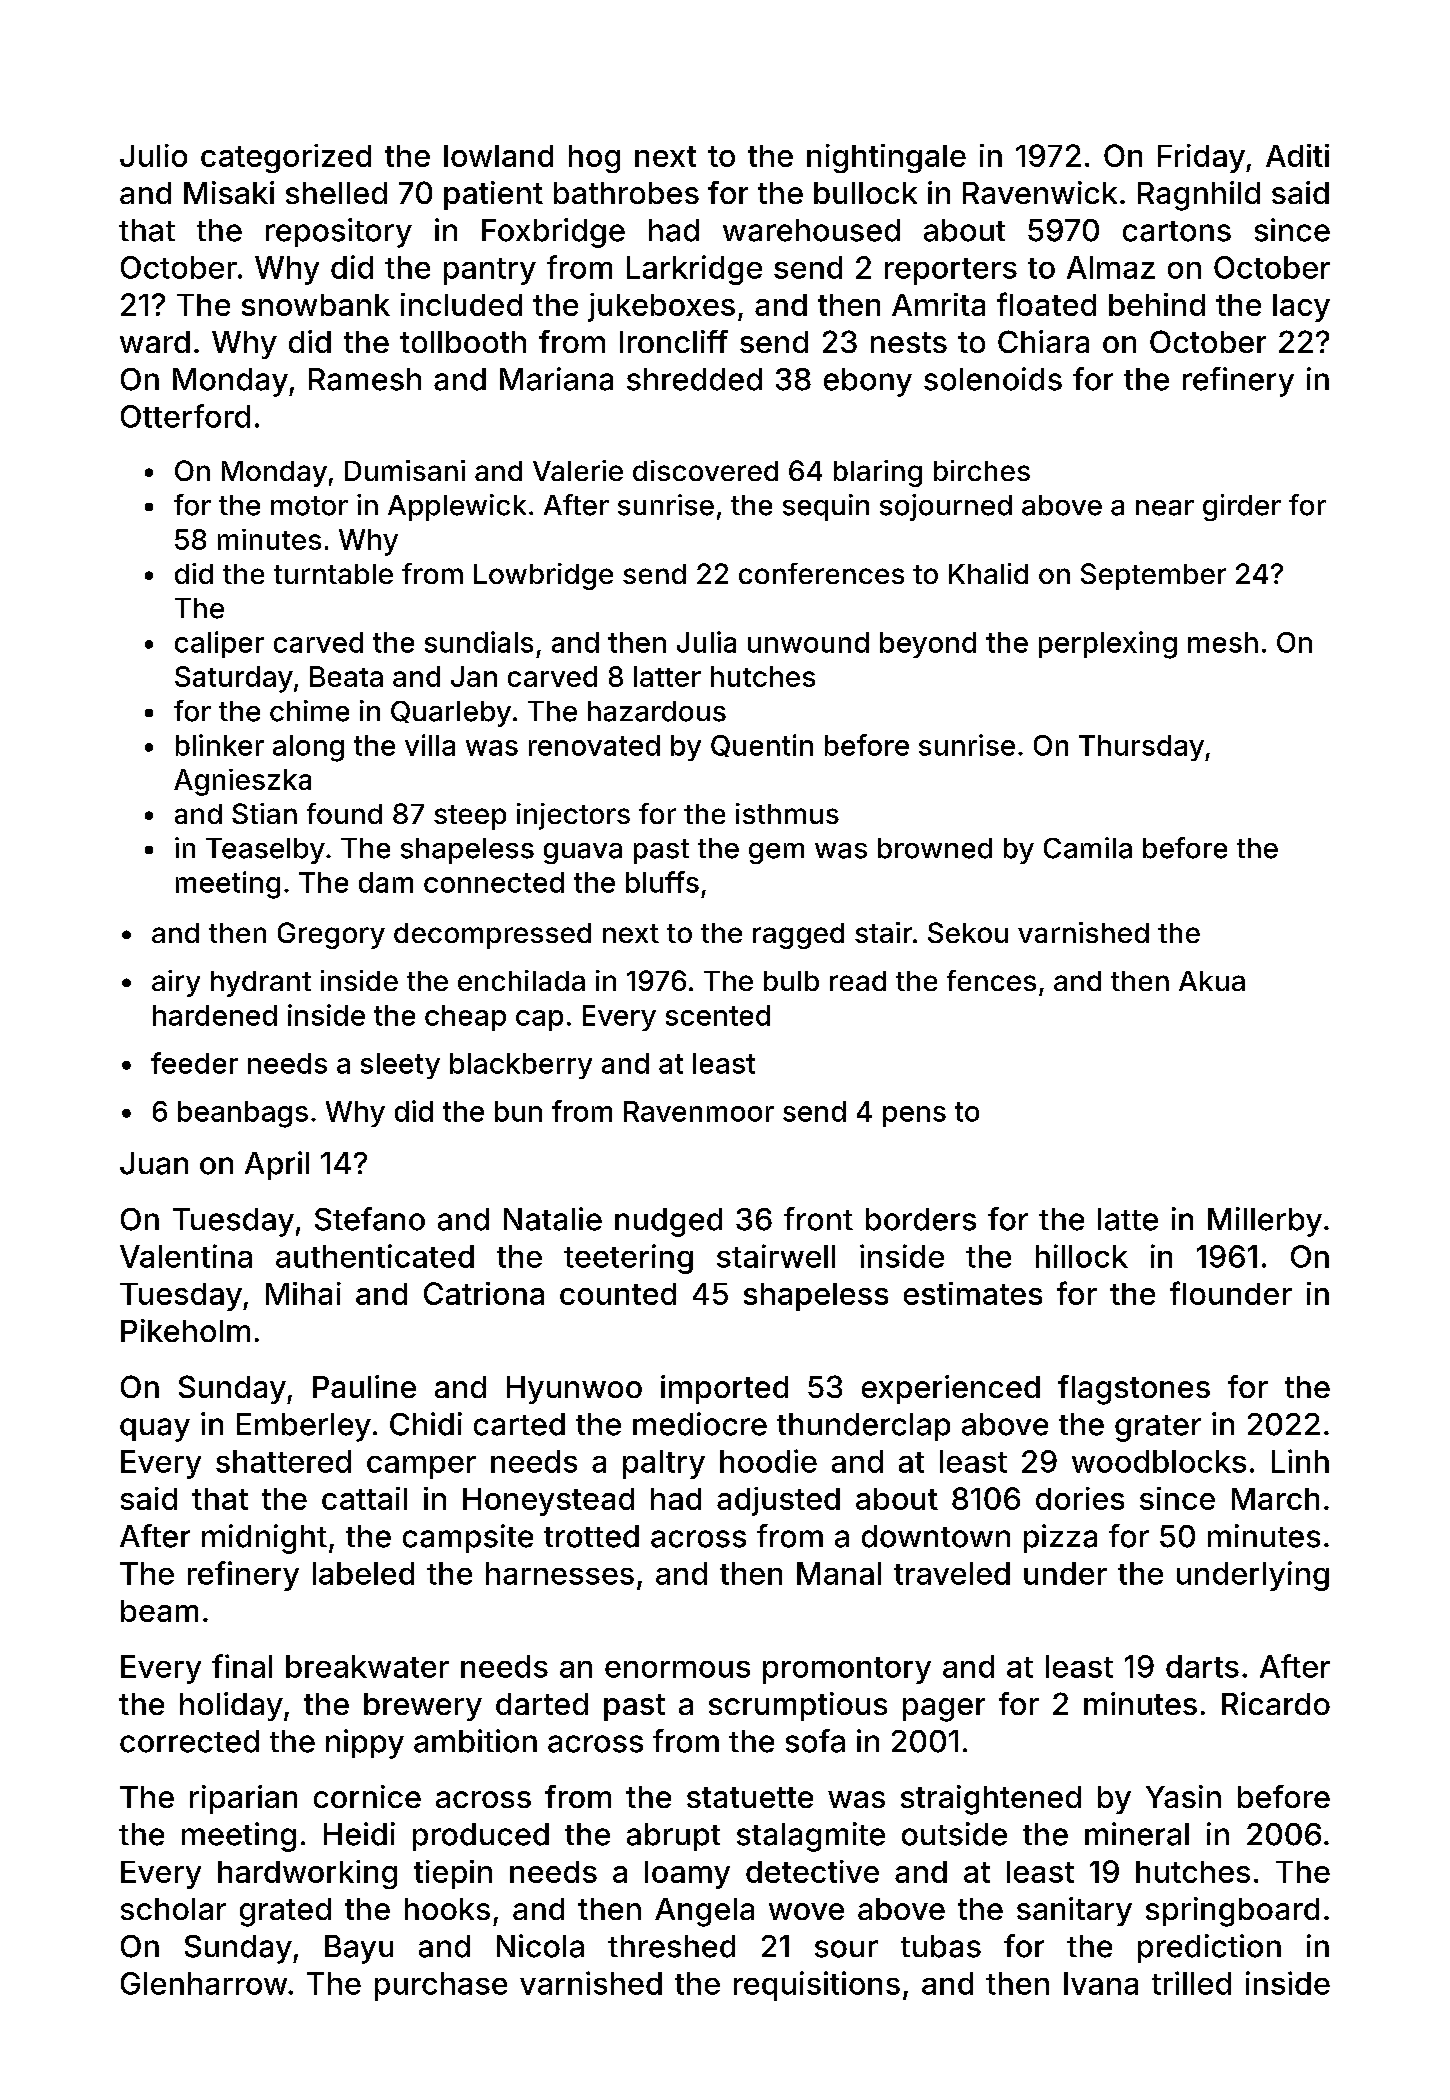  I want to click on Larkridge, so click(694, 270).
